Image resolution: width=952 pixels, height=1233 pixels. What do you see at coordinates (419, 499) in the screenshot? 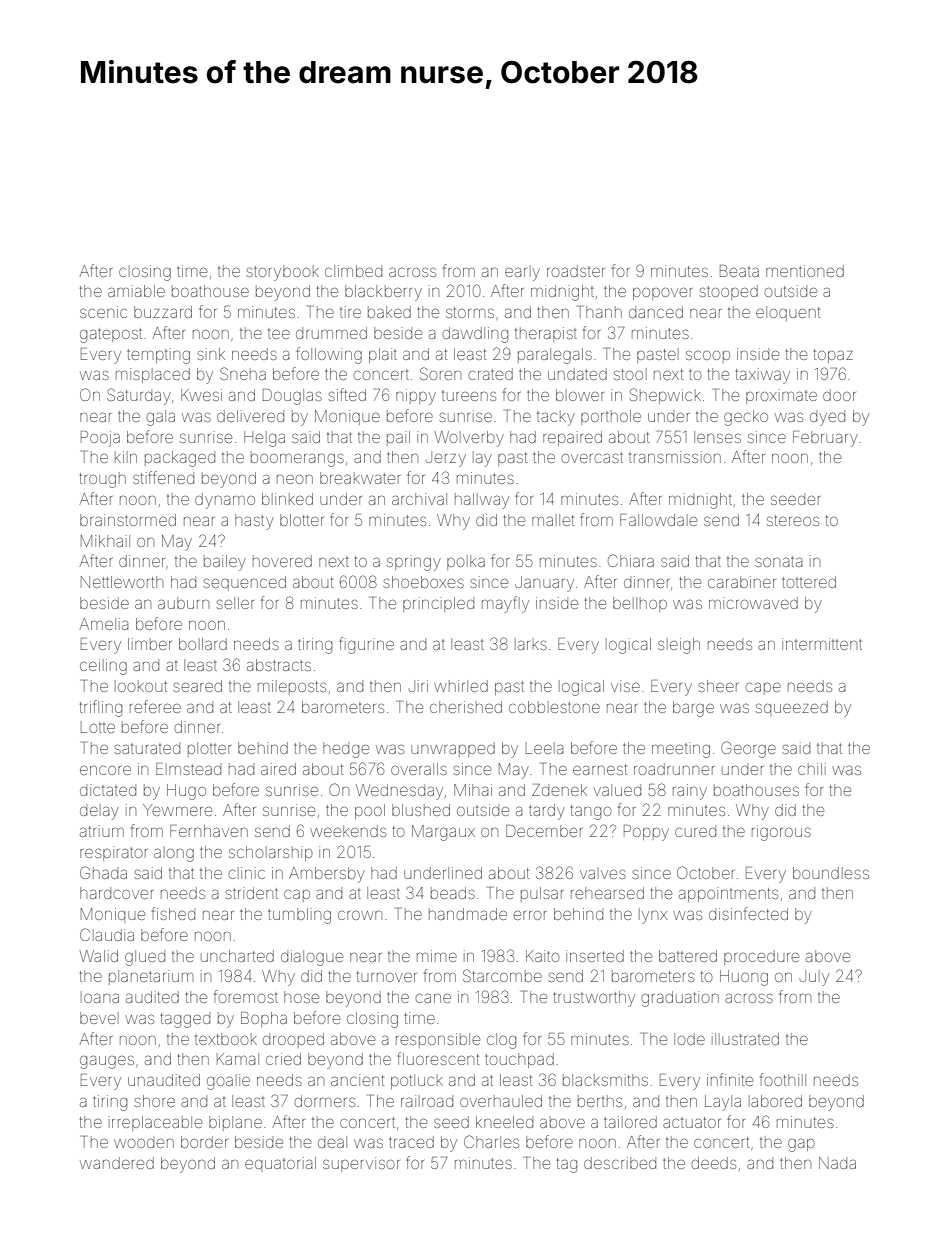
I see `archival` at bounding box center [419, 499].
